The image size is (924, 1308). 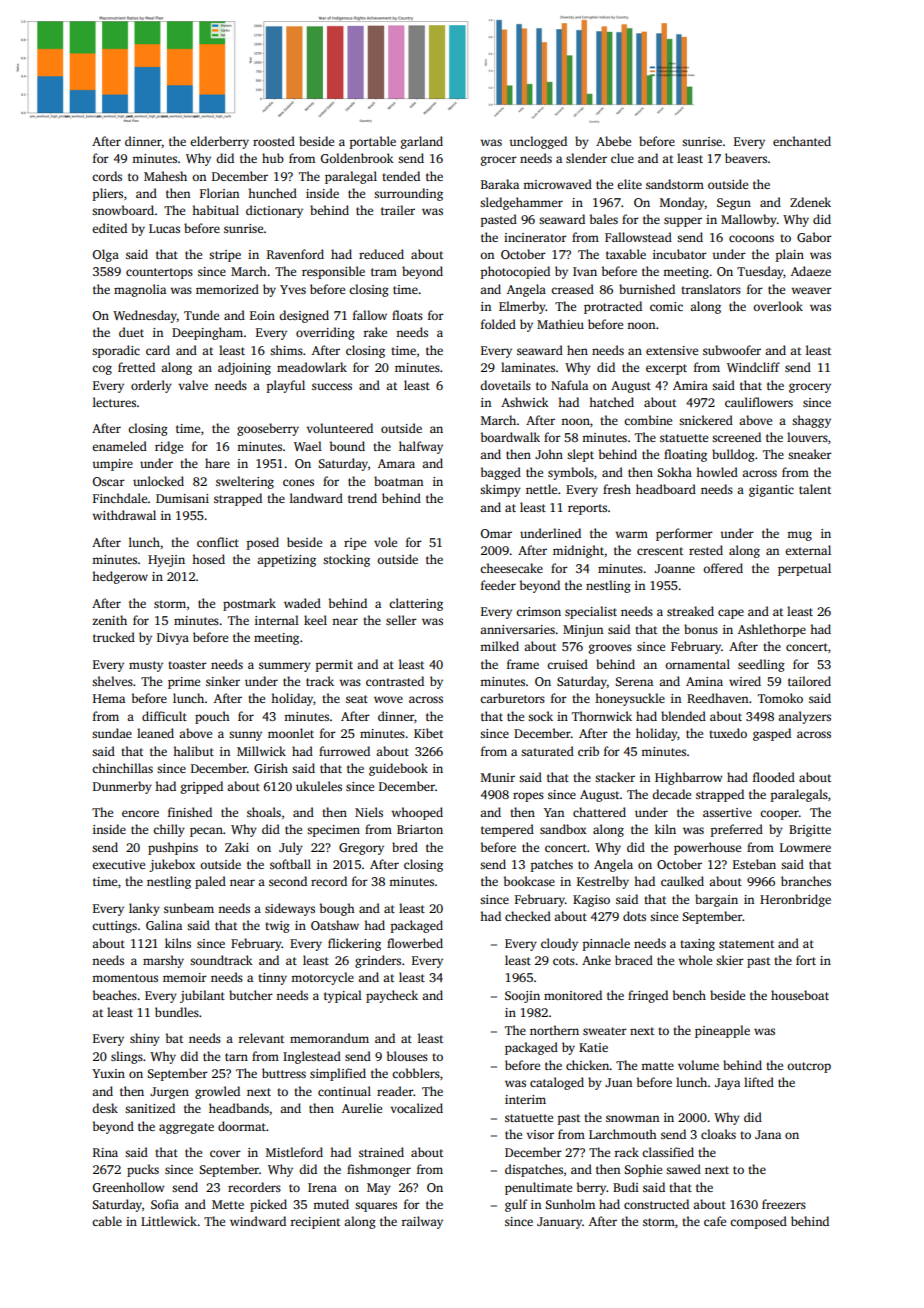 What do you see at coordinates (346, 560) in the screenshot?
I see `stocking` at bounding box center [346, 560].
